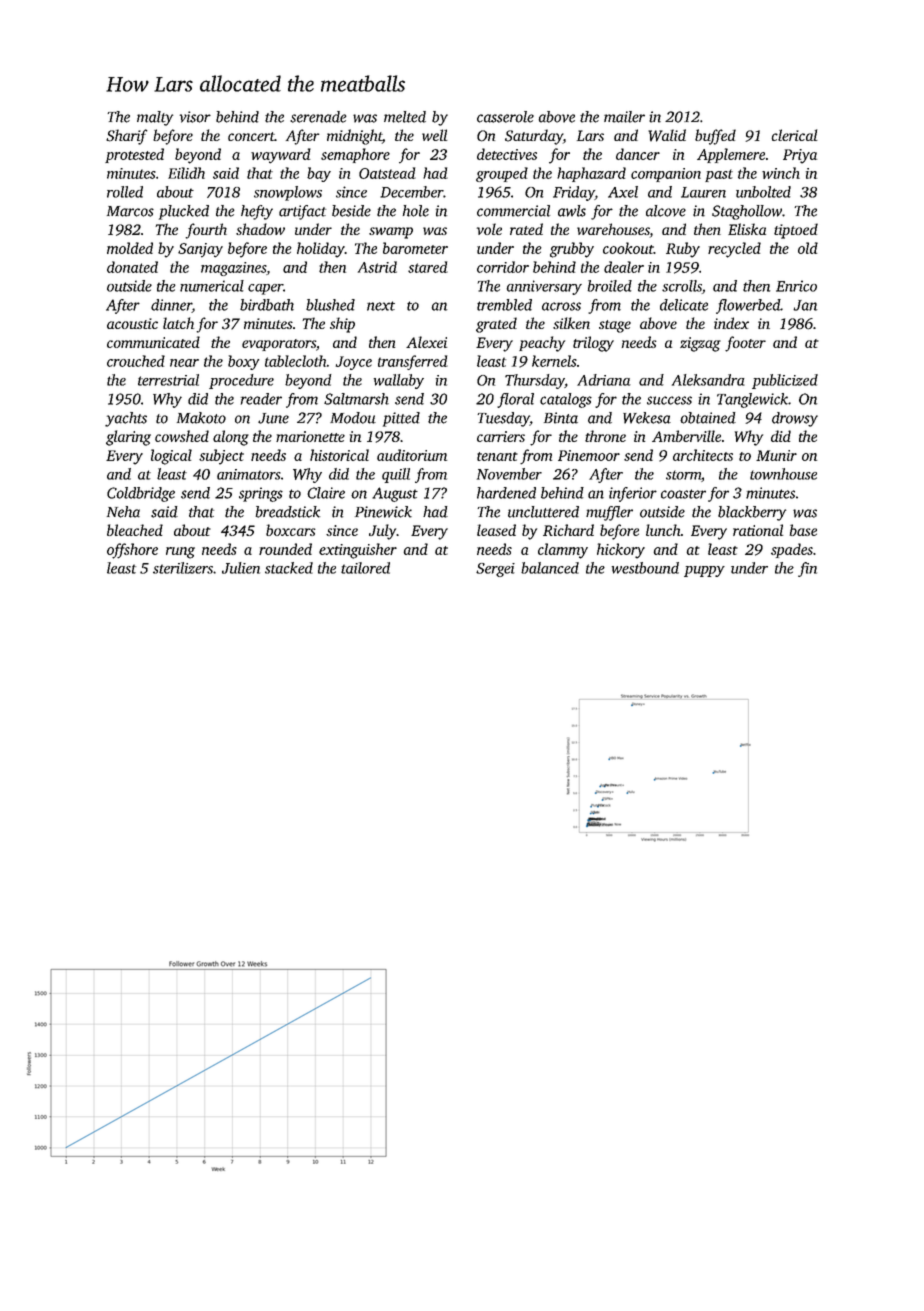 This screenshot has height=1311, width=924. I want to click on concert, so click(251, 136).
